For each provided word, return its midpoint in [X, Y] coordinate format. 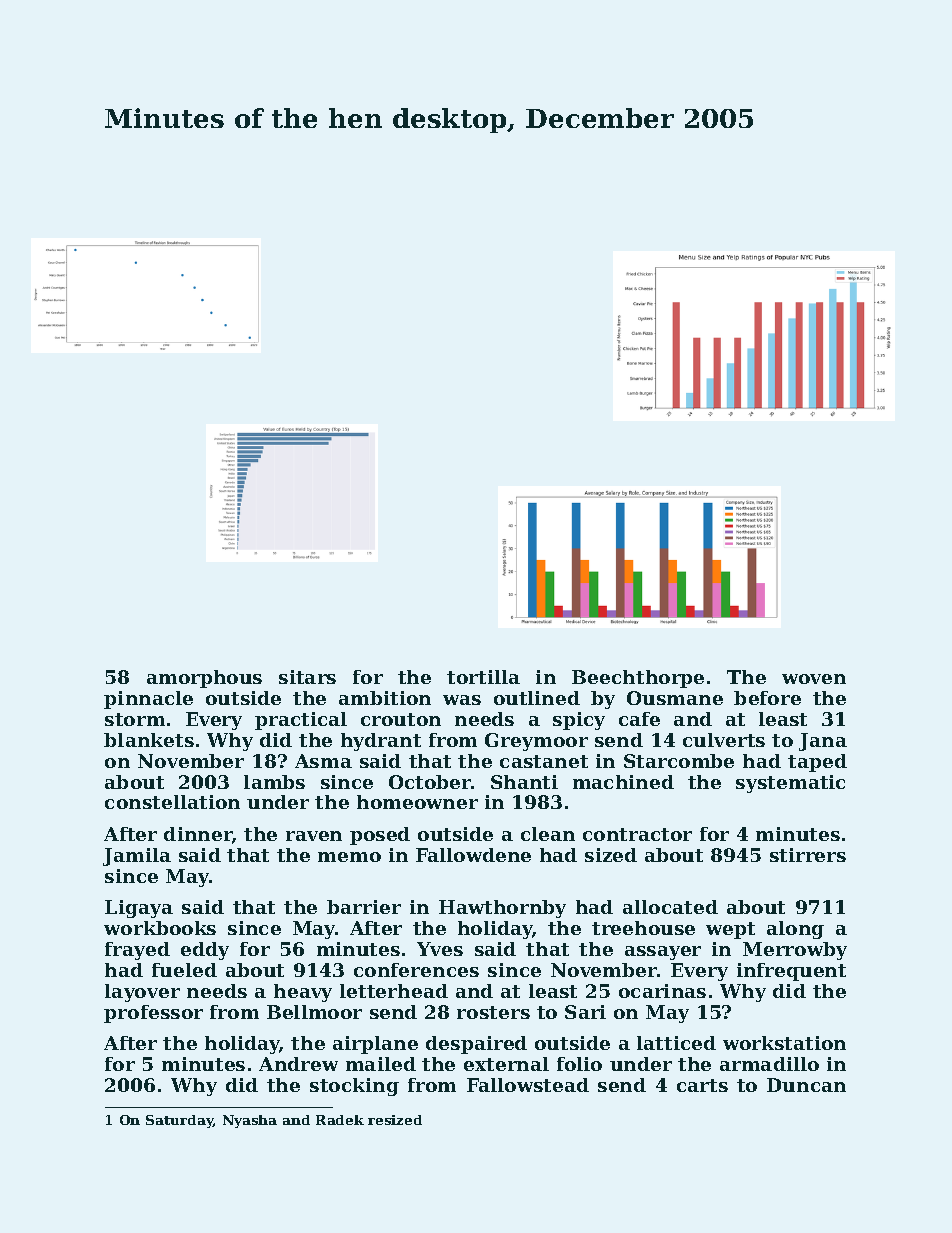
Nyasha [250, 1121]
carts [702, 1085]
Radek [340, 1120]
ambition [385, 698]
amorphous [204, 679]
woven [814, 679]
